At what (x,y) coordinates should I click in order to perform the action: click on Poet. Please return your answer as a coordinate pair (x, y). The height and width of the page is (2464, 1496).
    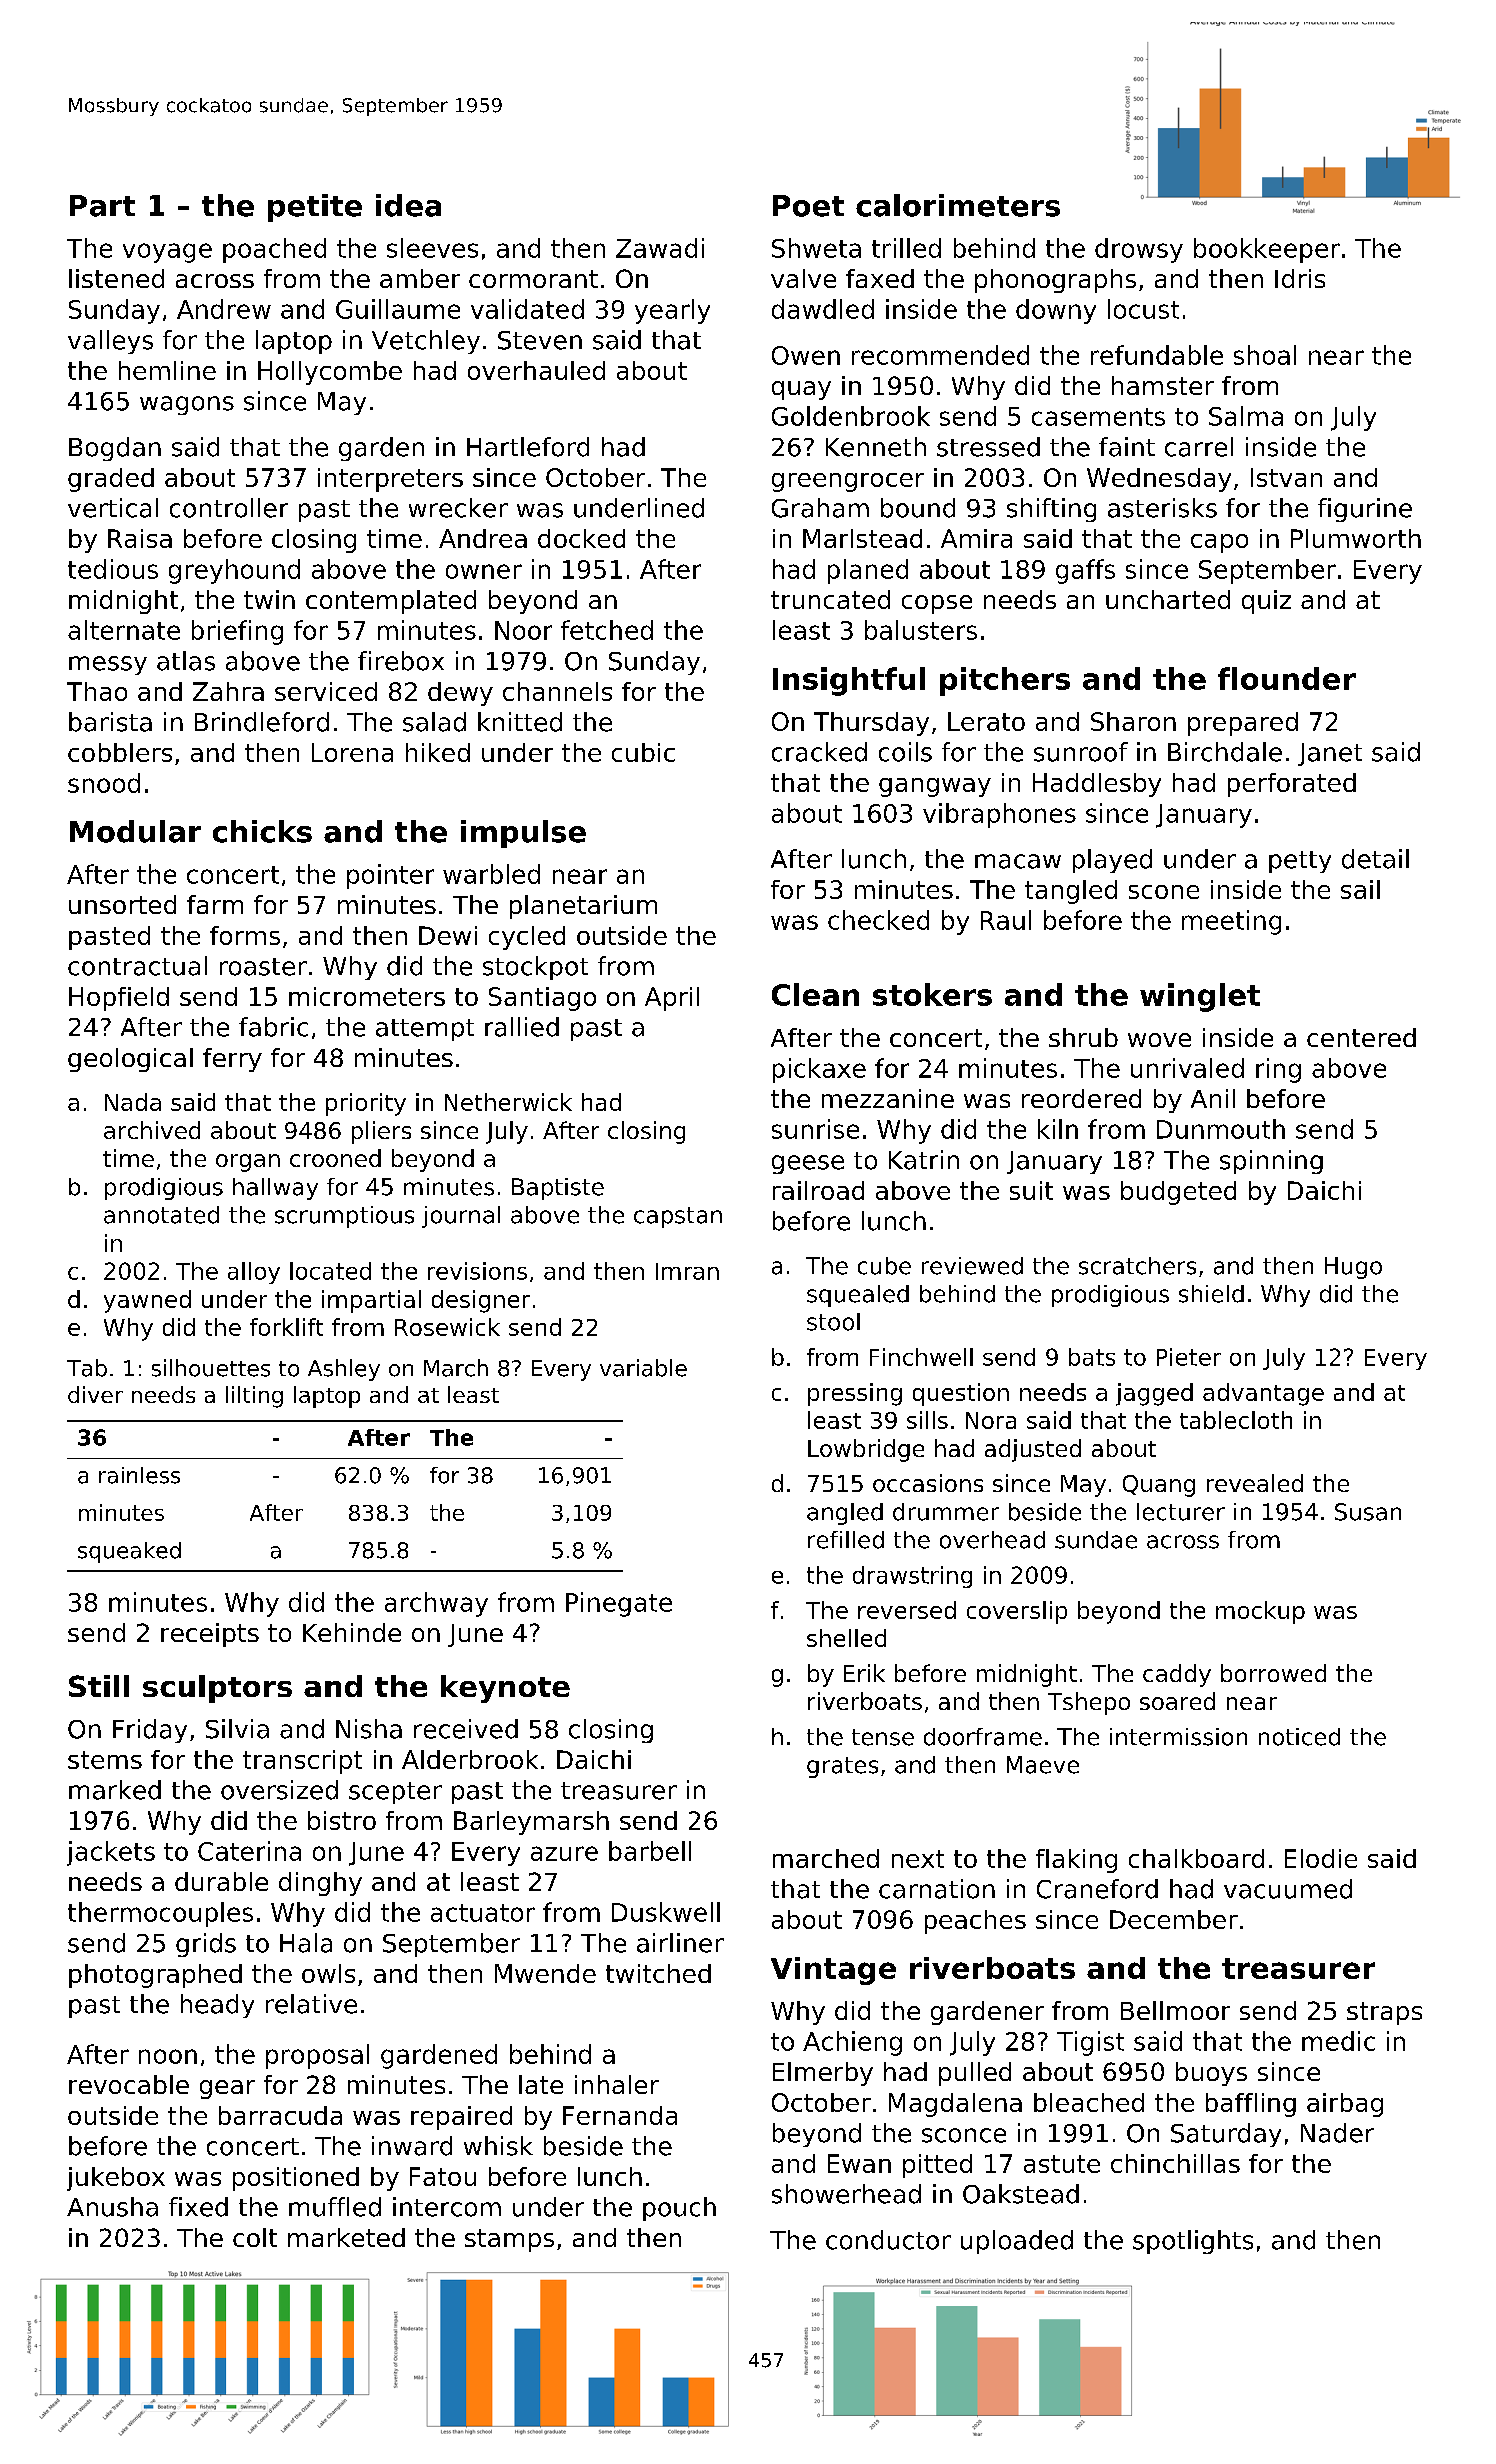
    Looking at the image, I should click on (808, 206).
